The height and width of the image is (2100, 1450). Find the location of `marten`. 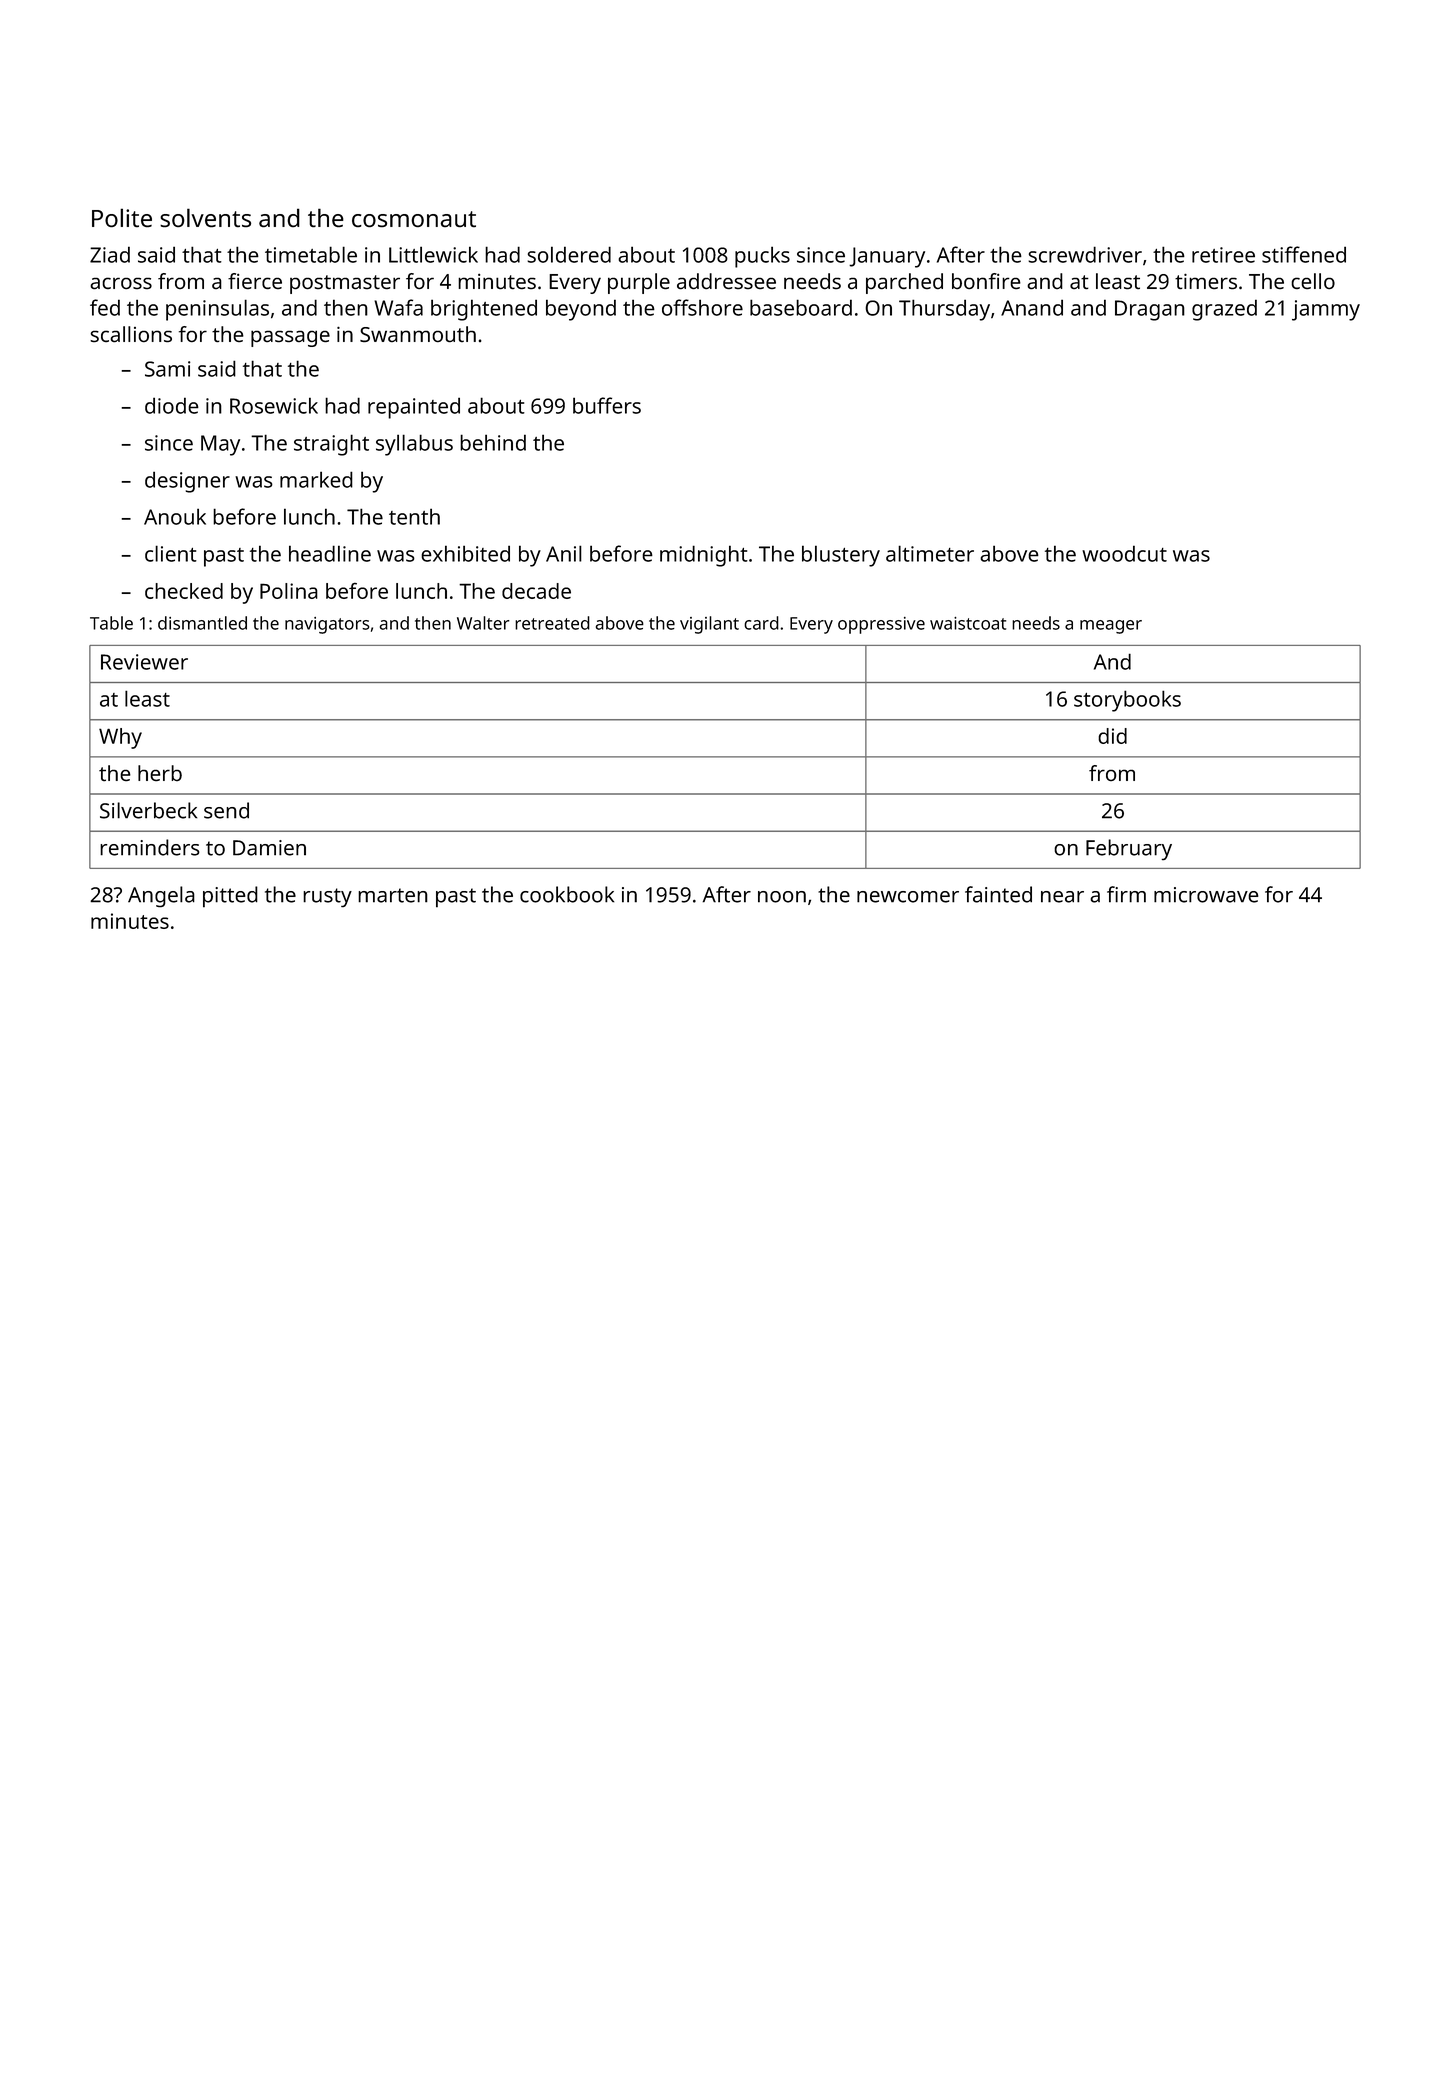

marten is located at coordinates (393, 895).
